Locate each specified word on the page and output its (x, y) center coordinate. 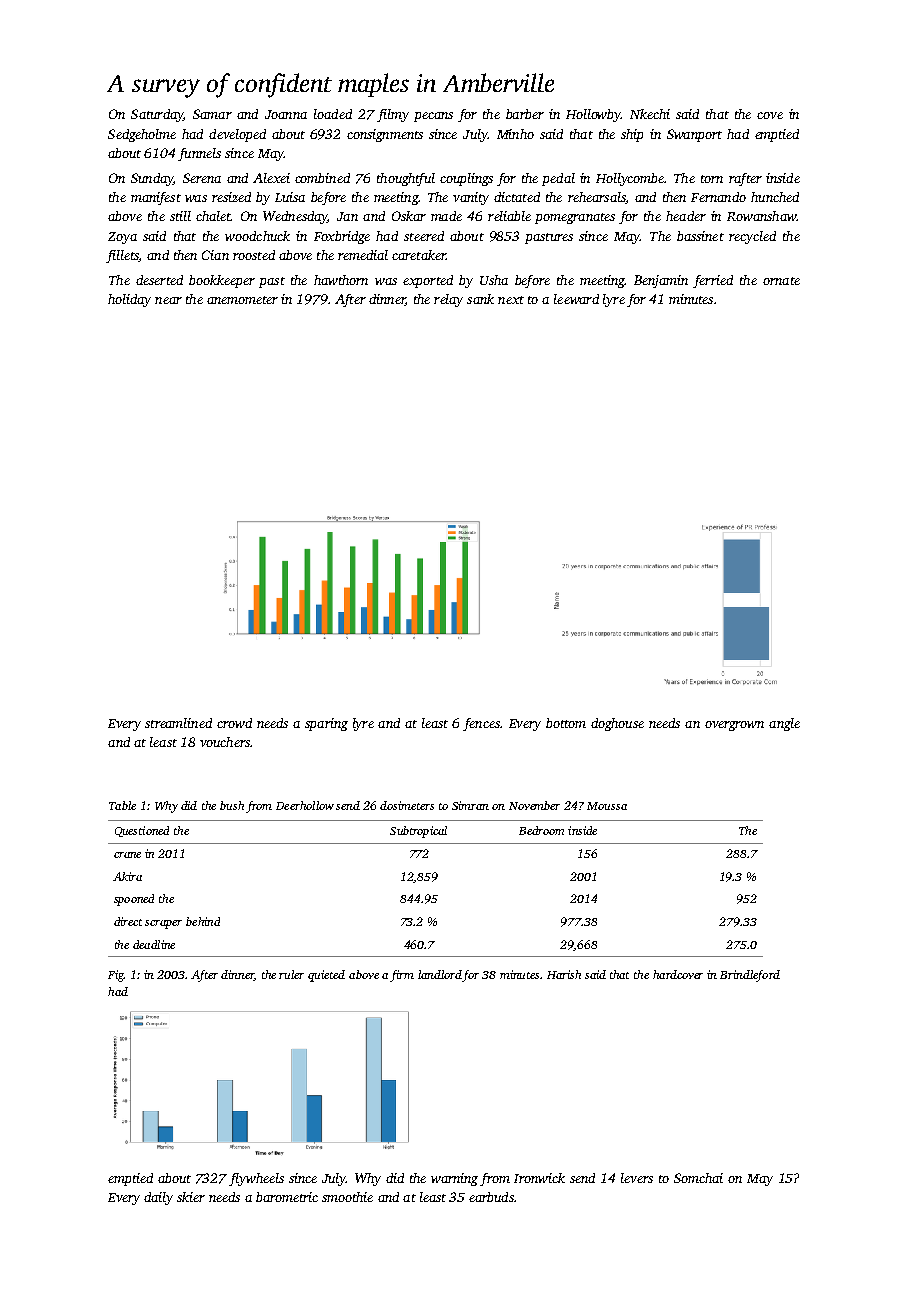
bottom (566, 723)
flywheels (256, 1179)
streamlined (178, 723)
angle (784, 724)
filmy (393, 115)
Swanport (694, 135)
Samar (212, 114)
